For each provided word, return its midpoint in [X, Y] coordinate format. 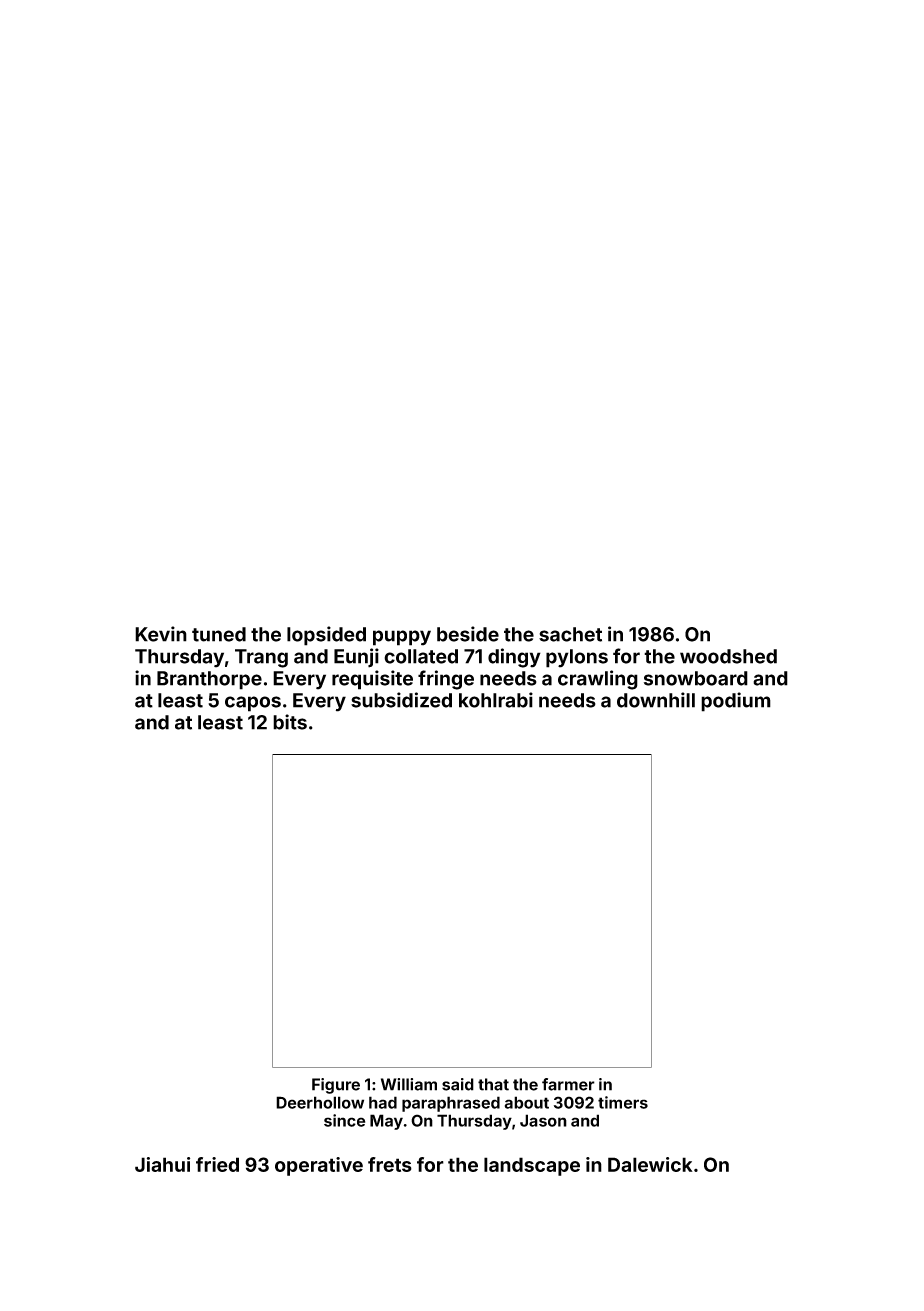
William [409, 1084]
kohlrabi [496, 700]
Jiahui [162, 1164]
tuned [219, 634]
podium [736, 702]
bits [290, 722]
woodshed [728, 656]
